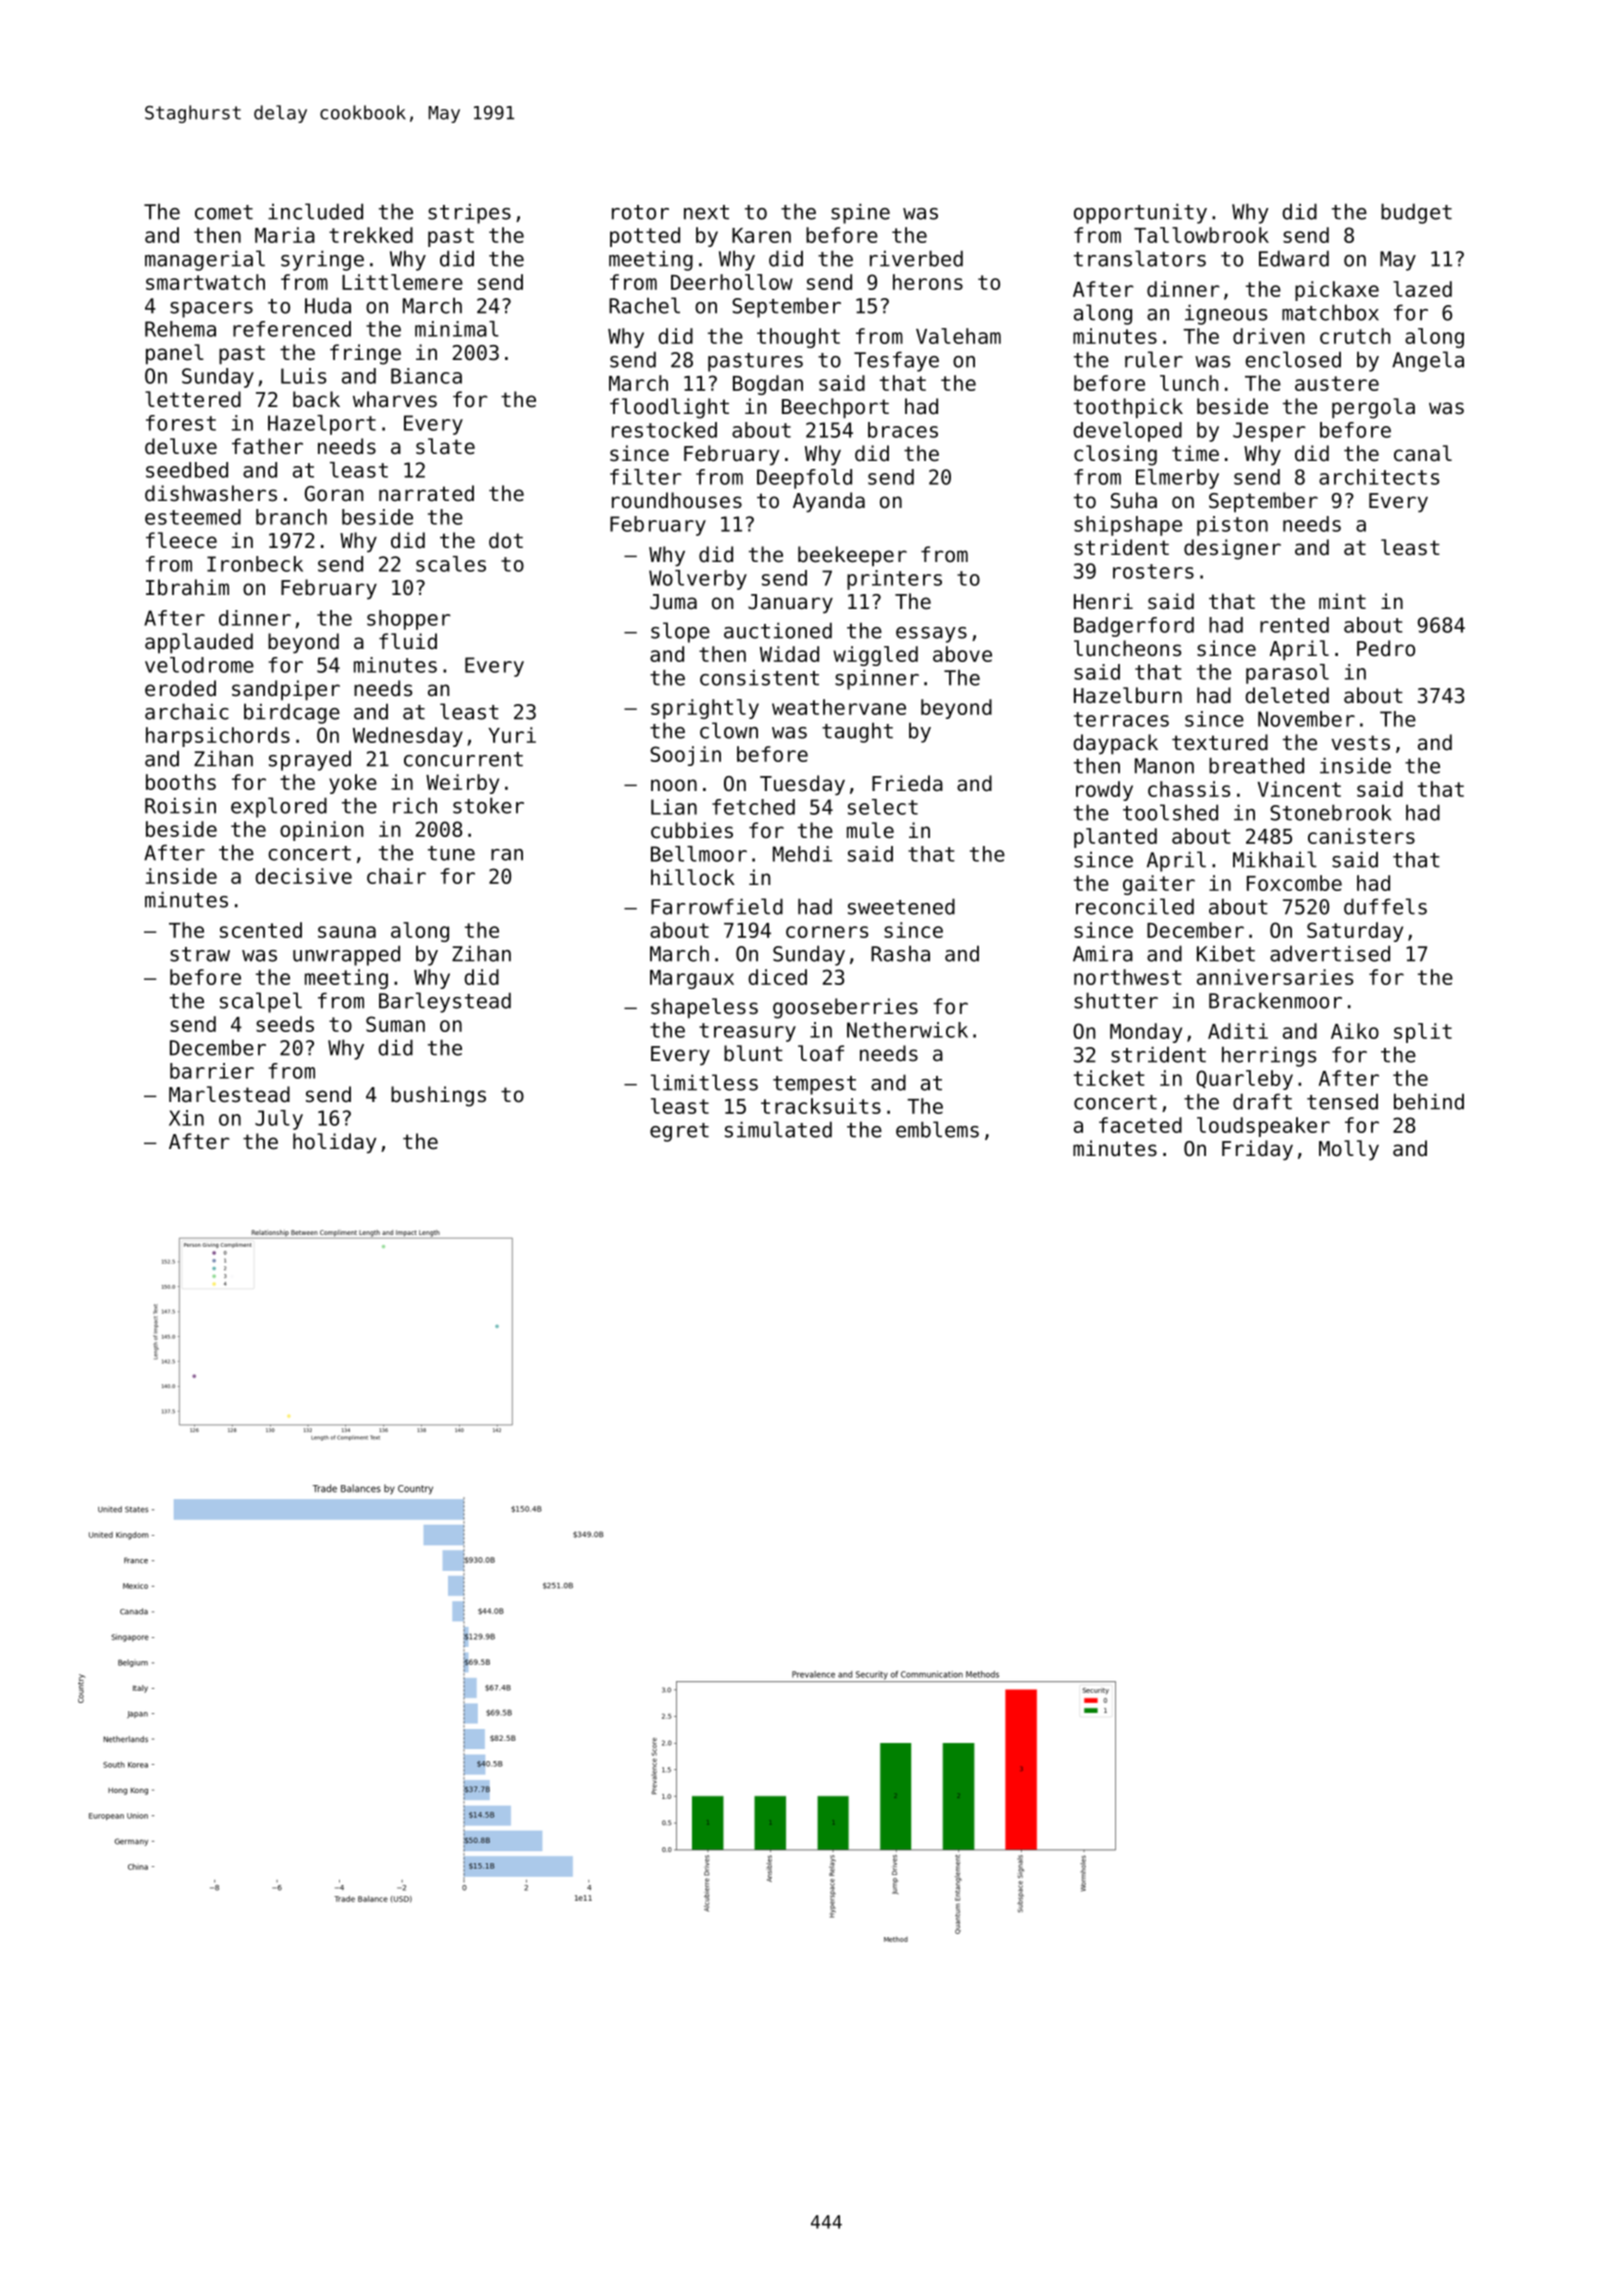 The image size is (1620, 2292). What do you see at coordinates (646, 477) in the screenshot?
I see `filter` at bounding box center [646, 477].
